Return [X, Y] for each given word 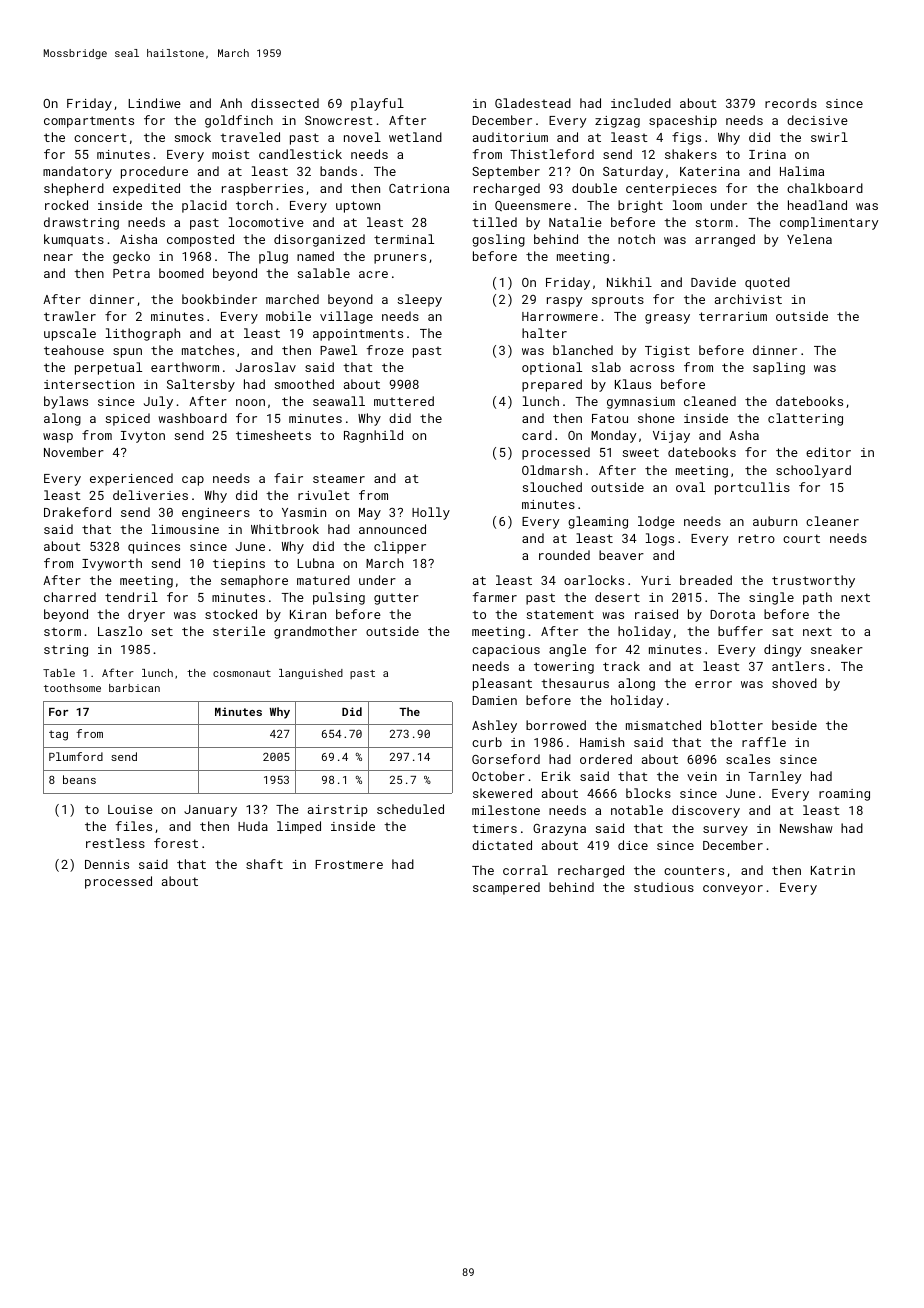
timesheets [273, 435]
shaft [264, 864]
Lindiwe [154, 103]
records [791, 103]
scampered [506, 888]
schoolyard [813, 471]
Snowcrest [339, 120]
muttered [404, 401]
